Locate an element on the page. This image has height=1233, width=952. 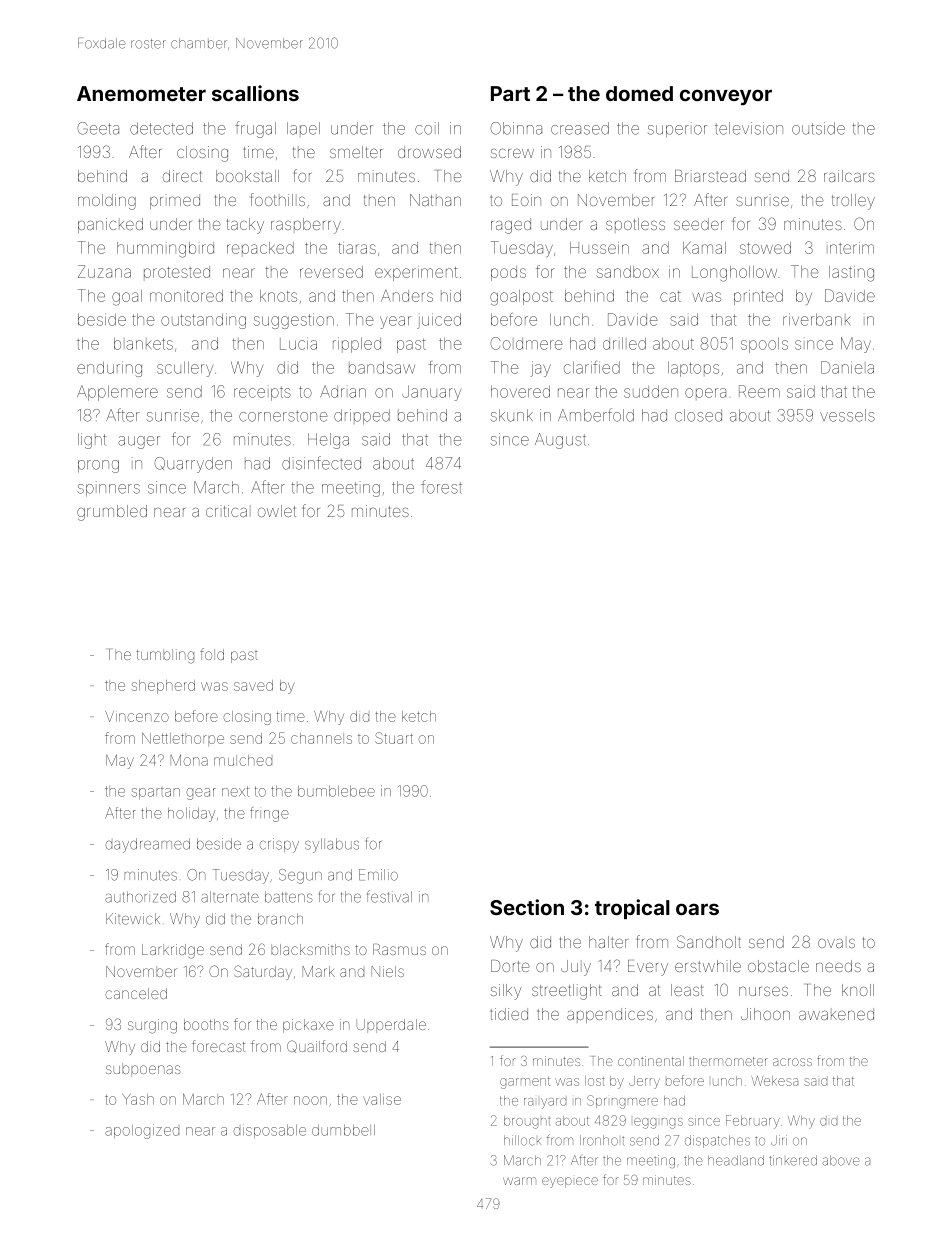
scallions is located at coordinates (255, 93).
